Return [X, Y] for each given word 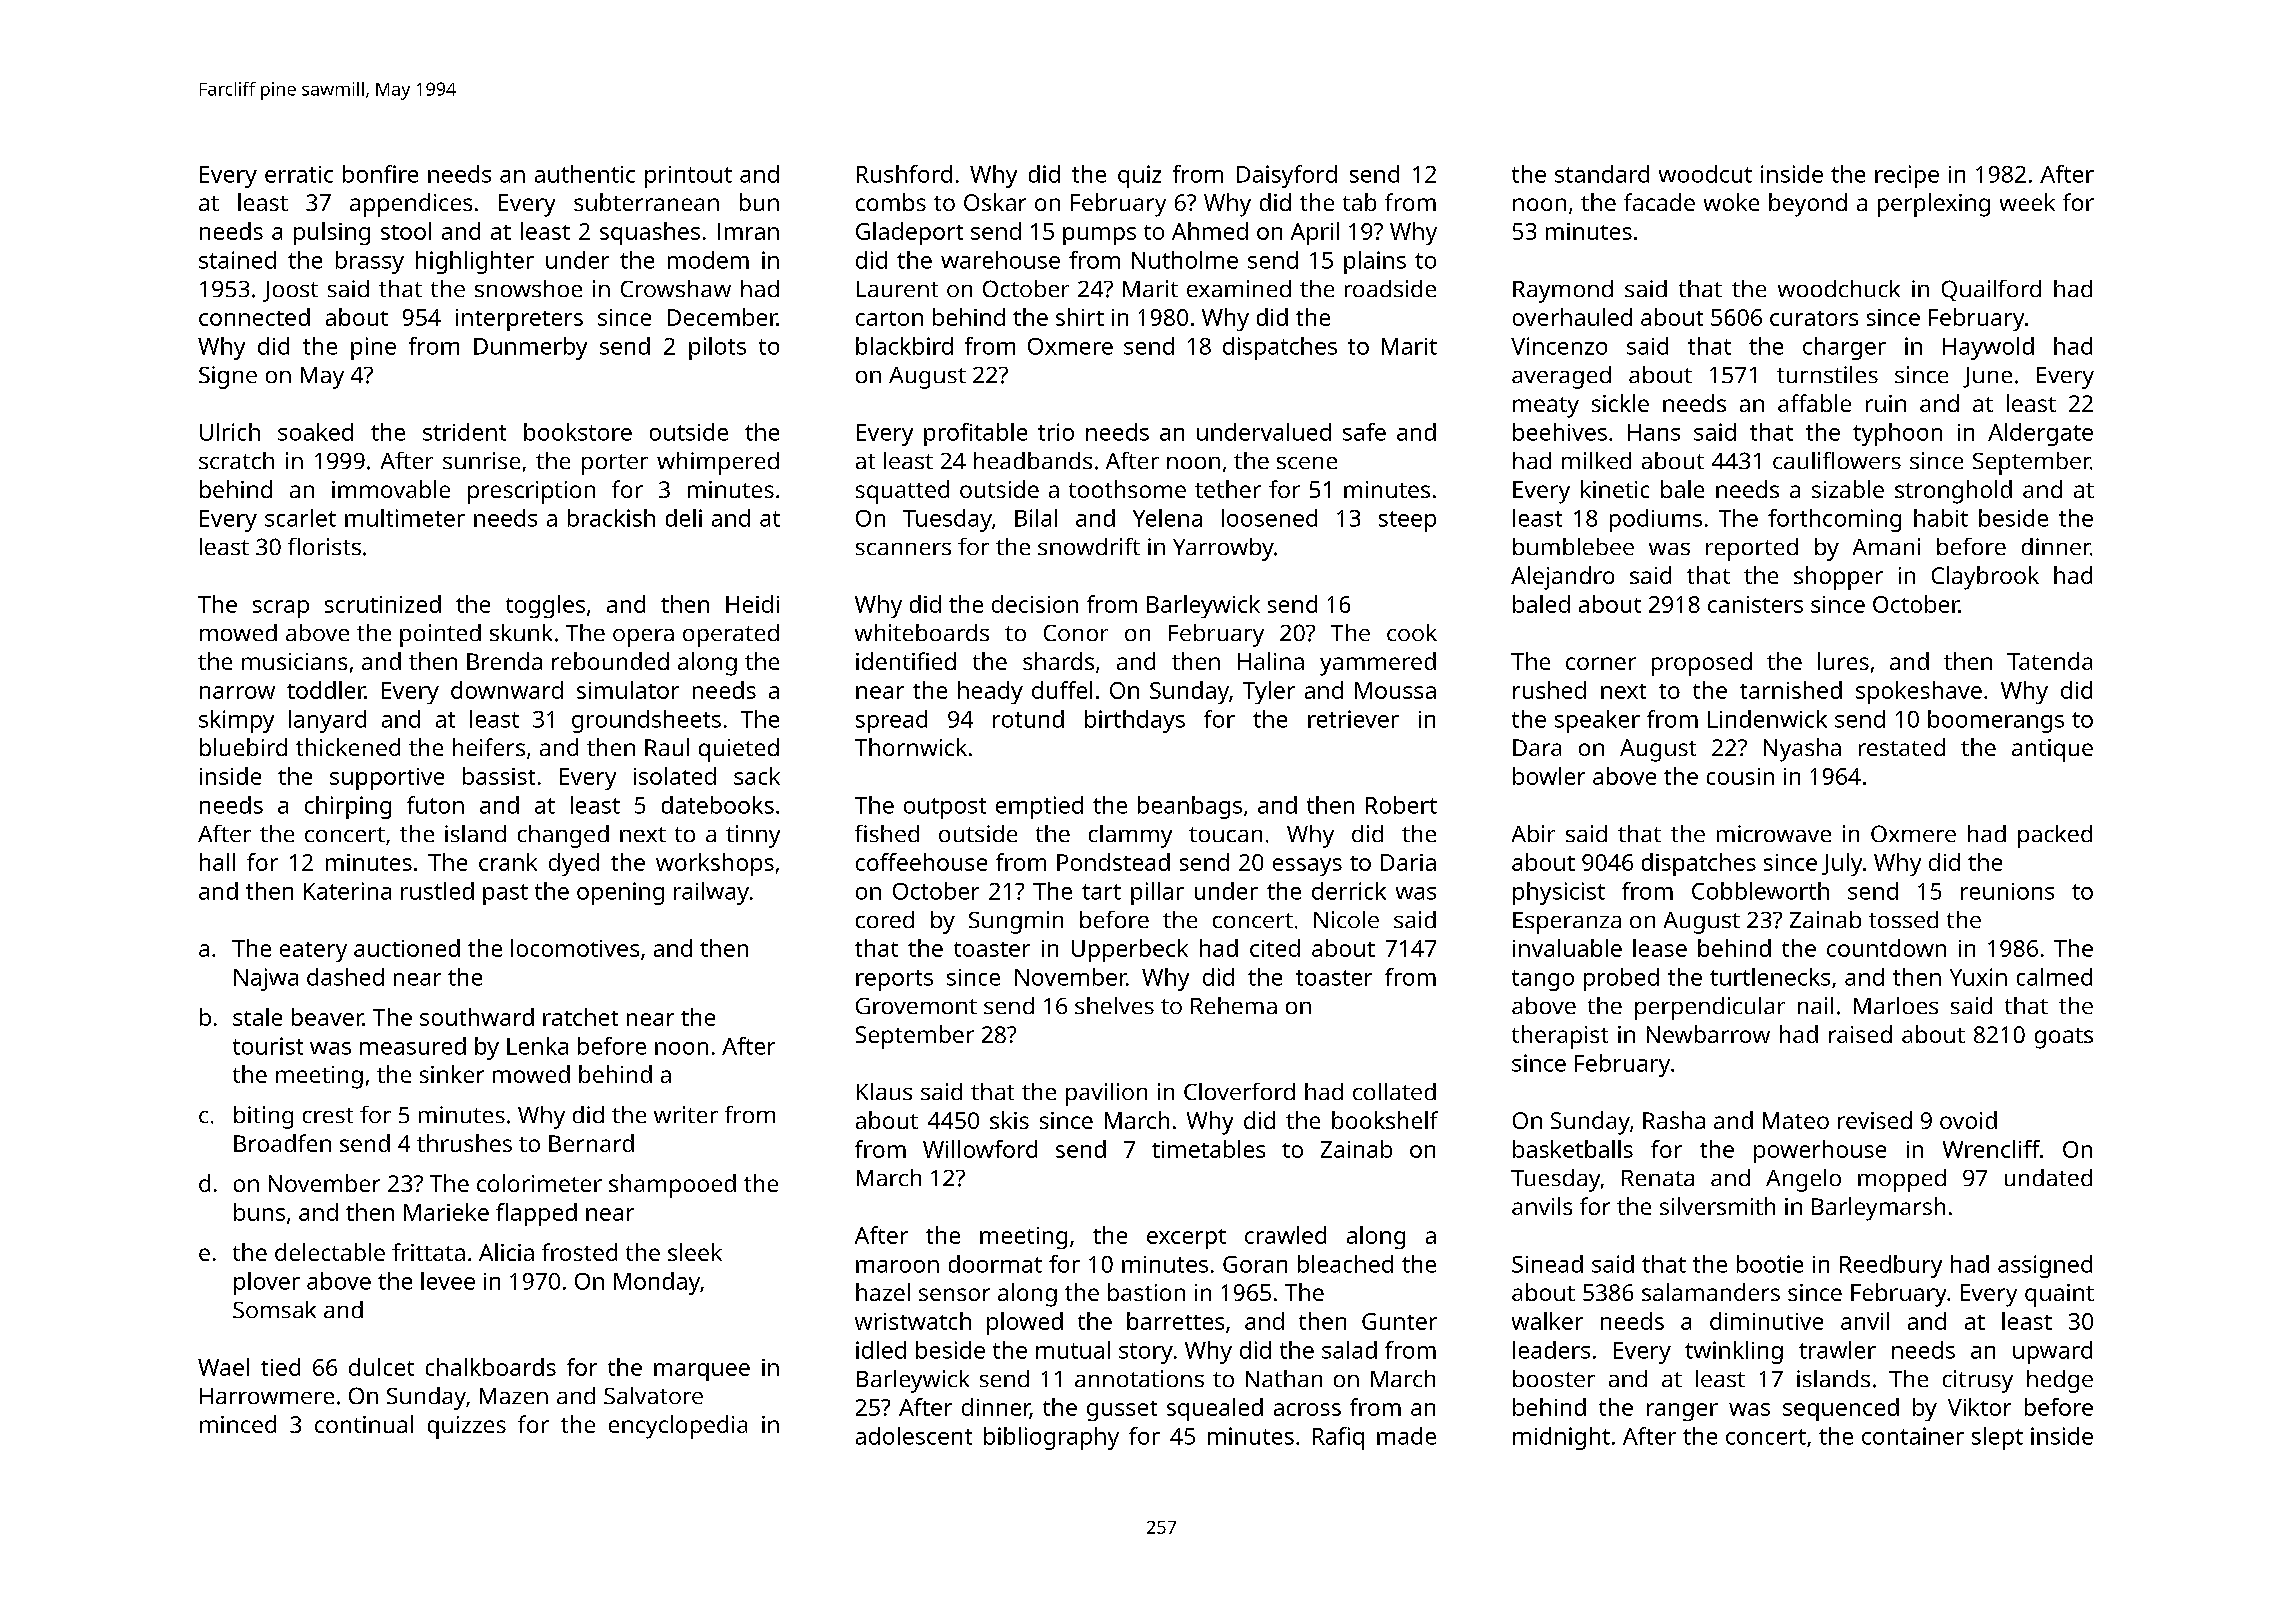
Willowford [980, 1149]
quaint [2059, 1295]
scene [1307, 463]
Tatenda [2049, 661]
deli [684, 518]
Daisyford [1287, 176]
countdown [1886, 948]
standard [1602, 174]
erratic [299, 174]
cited [1275, 948]
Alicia [506, 1252]
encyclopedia [678, 1427]
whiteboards [922, 632]
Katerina [347, 891]
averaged [1561, 377]
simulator [628, 690]
